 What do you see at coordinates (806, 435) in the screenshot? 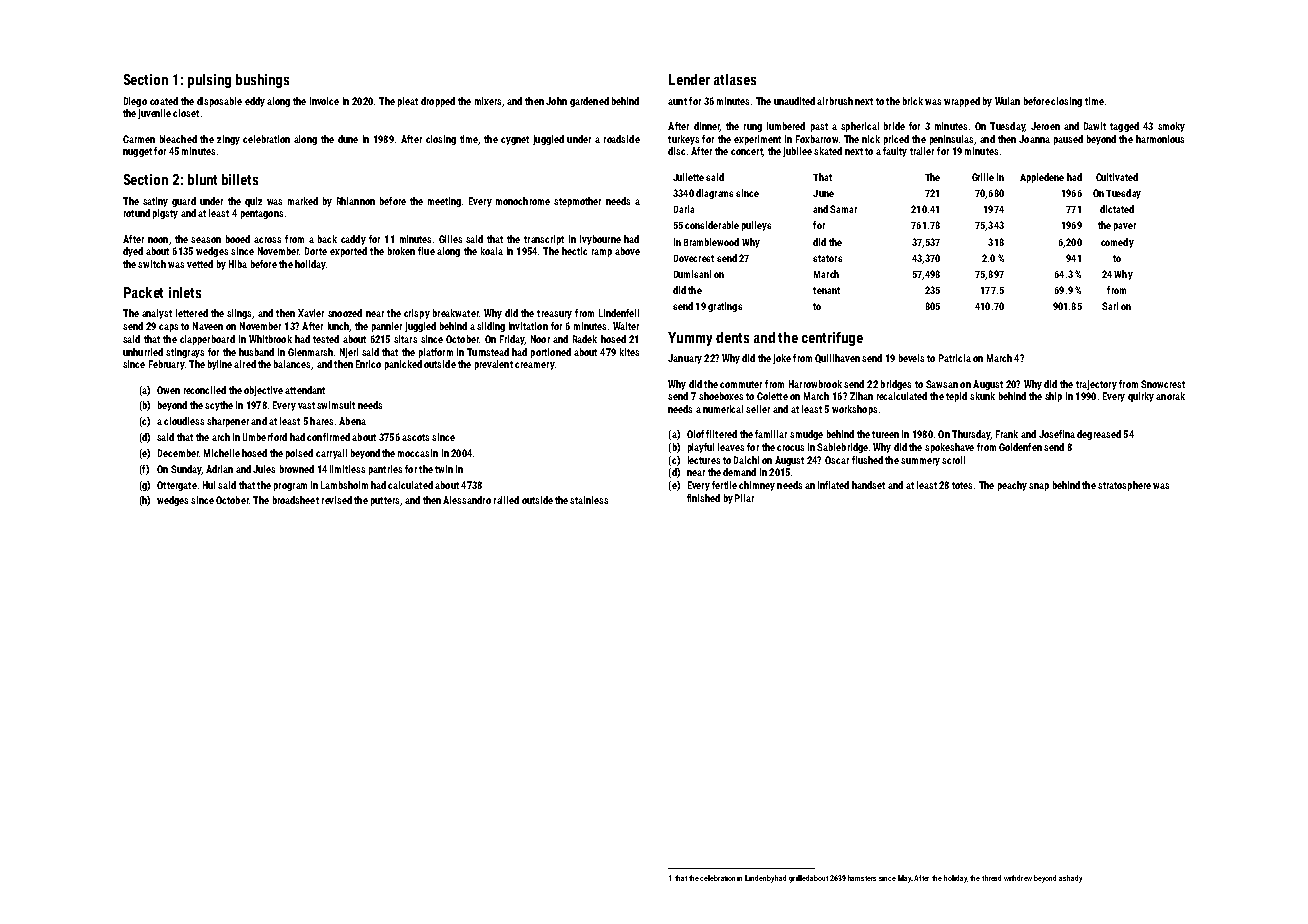
I see `smudge` at bounding box center [806, 435].
